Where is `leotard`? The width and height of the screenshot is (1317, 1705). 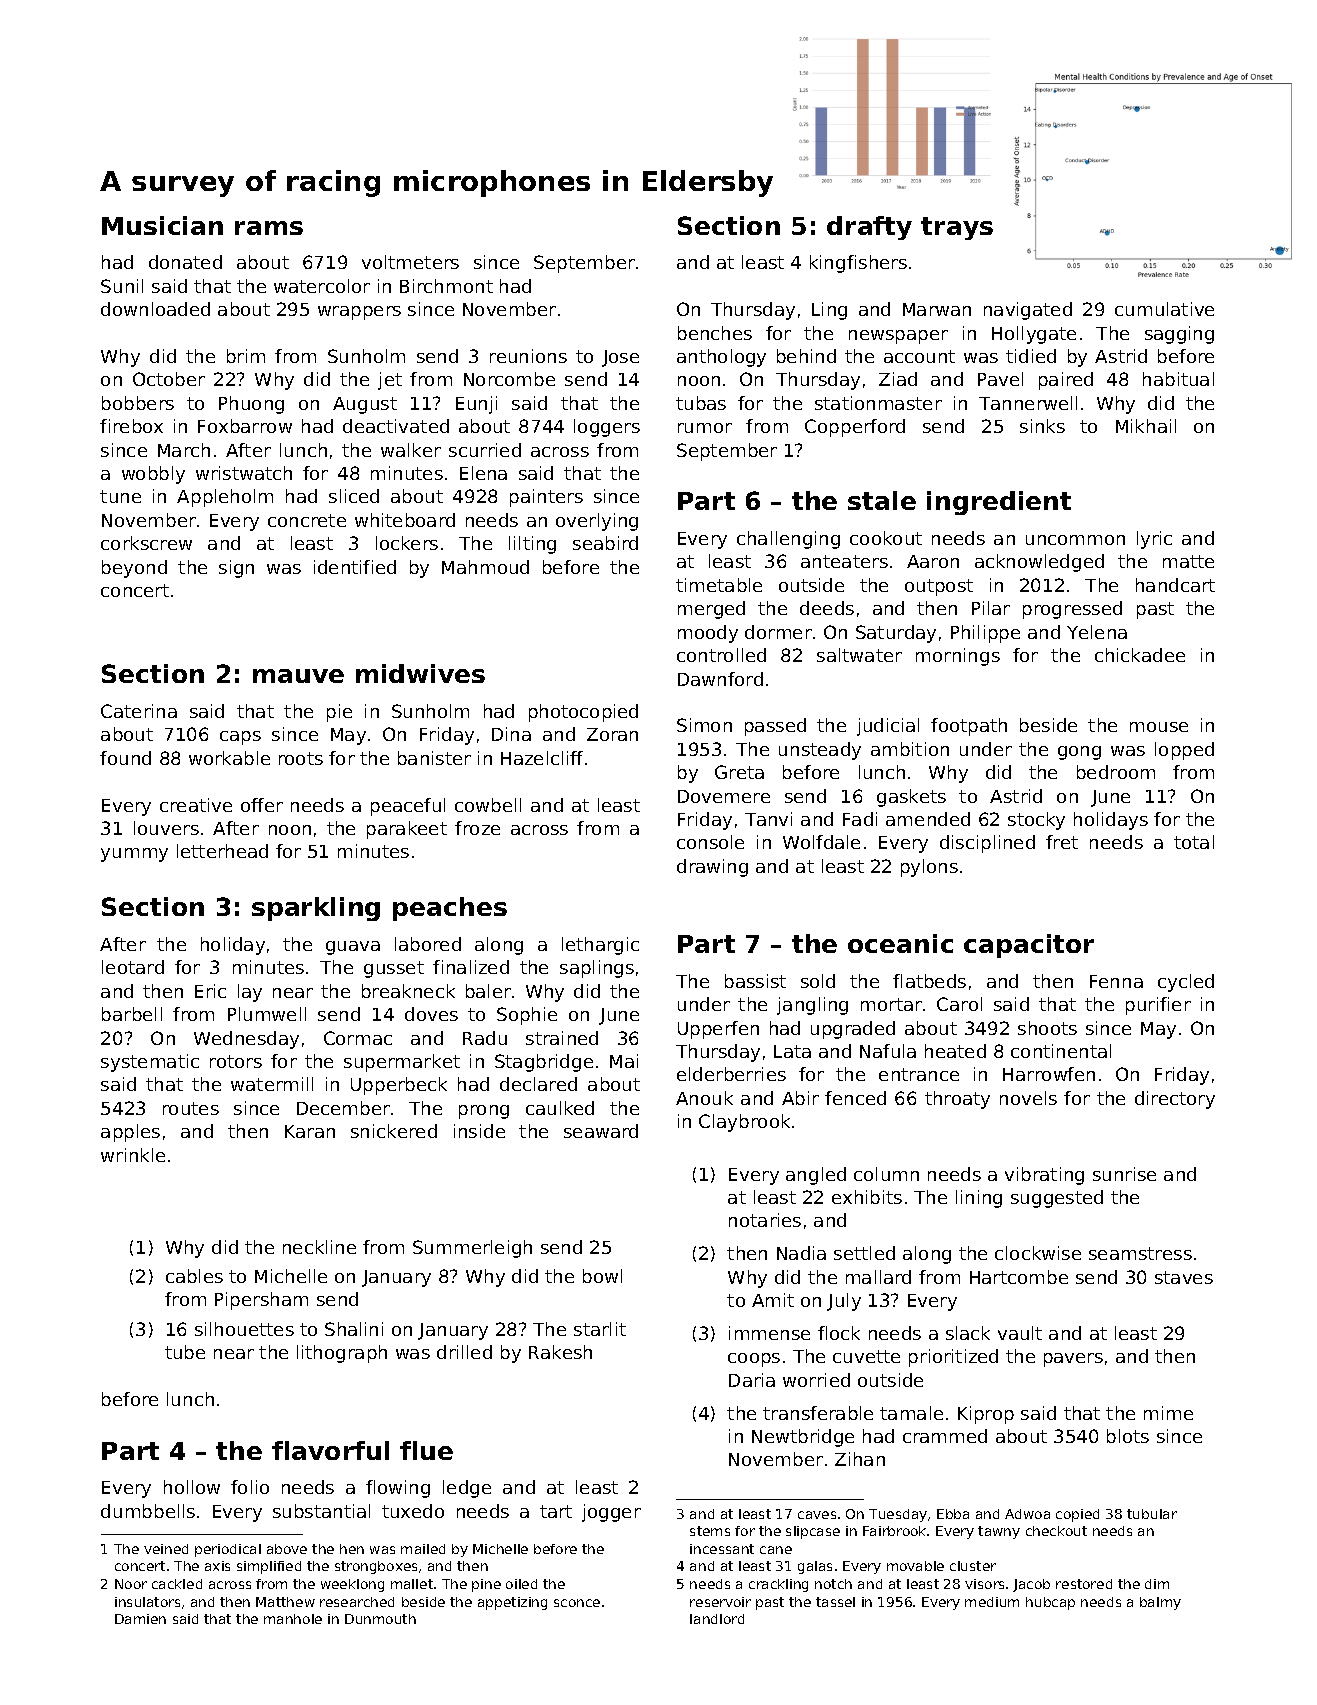 leotard is located at coordinates (133, 967).
